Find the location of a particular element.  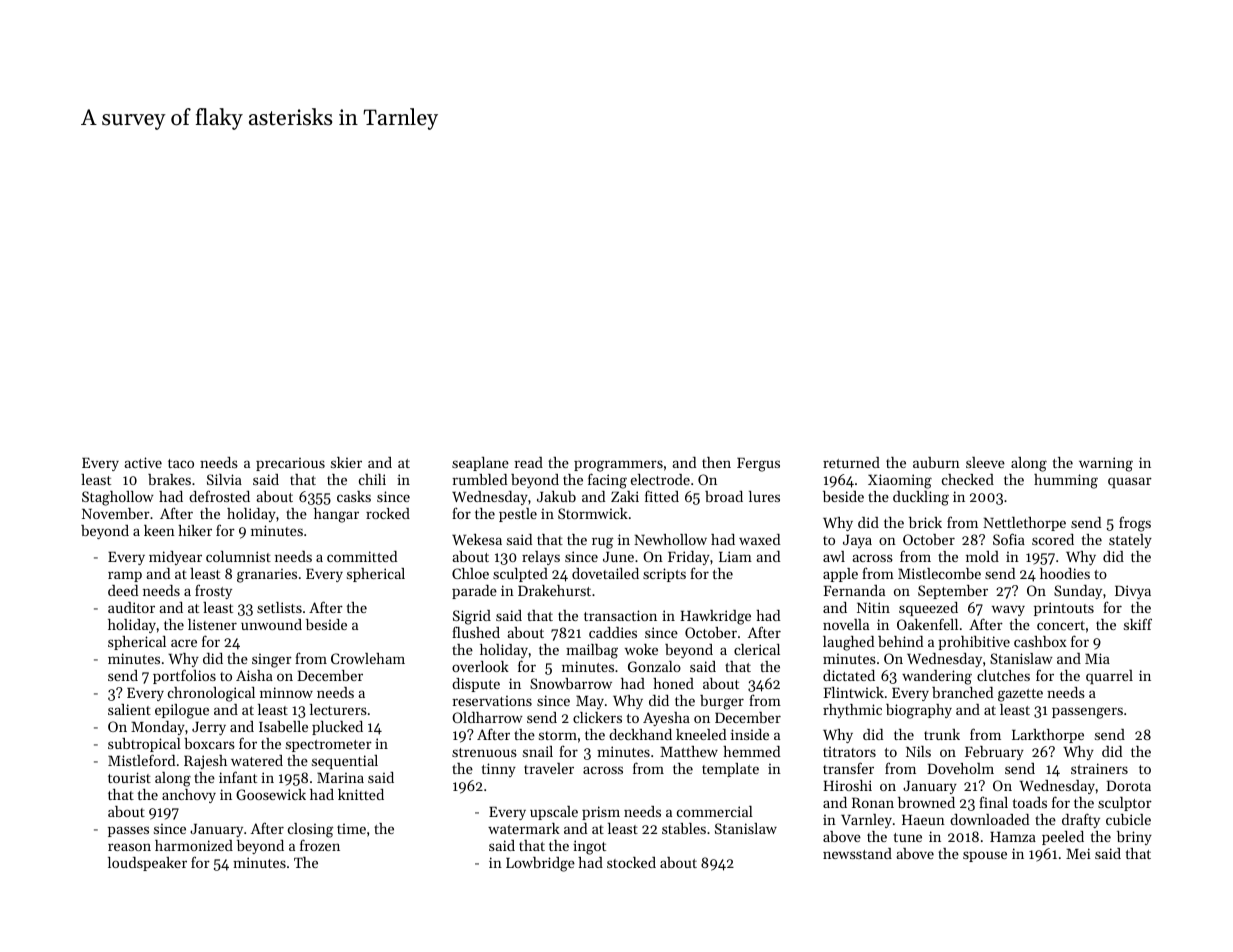

Fernanda is located at coordinates (854, 590).
